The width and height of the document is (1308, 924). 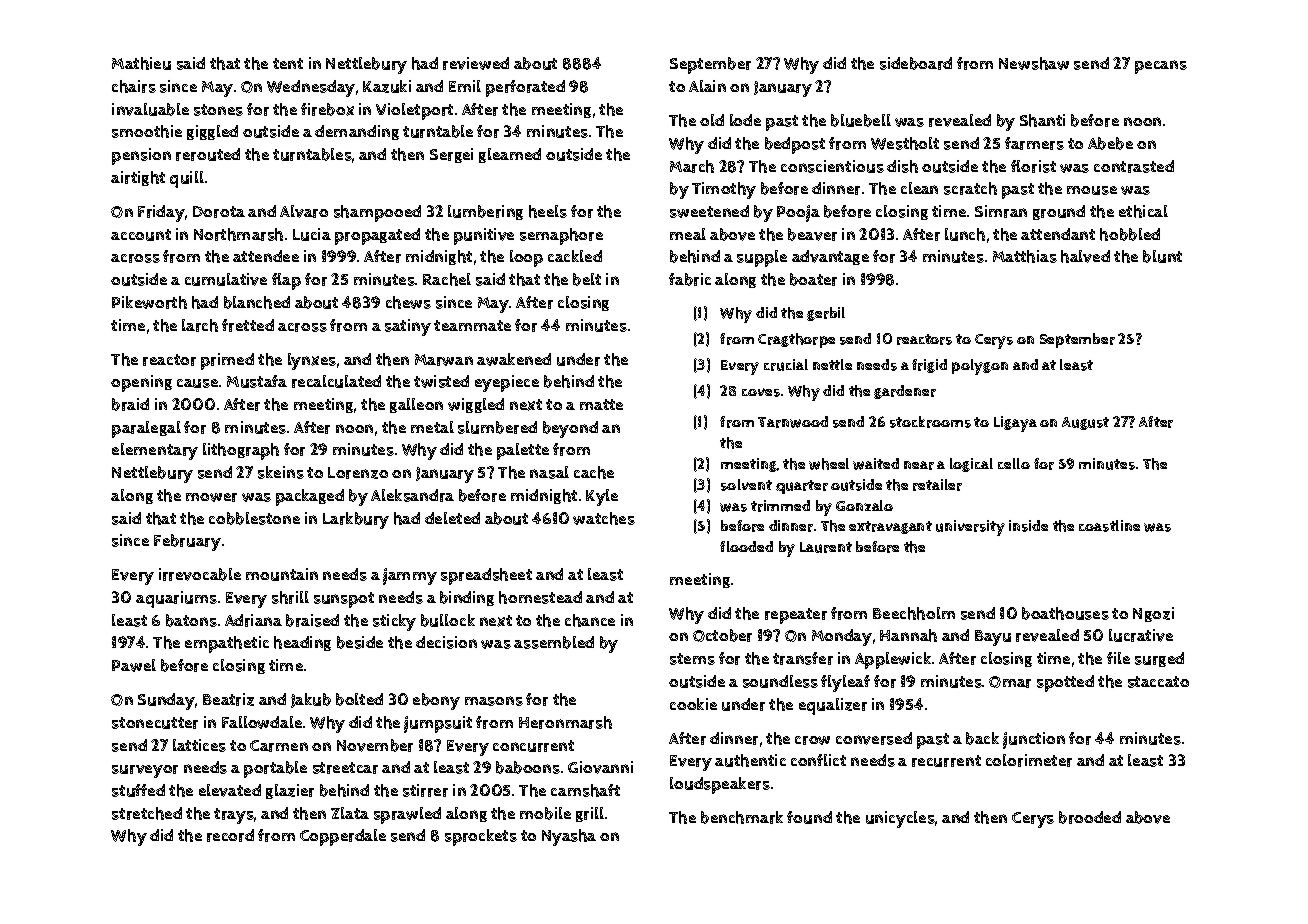 I want to click on Alain, so click(x=707, y=86).
